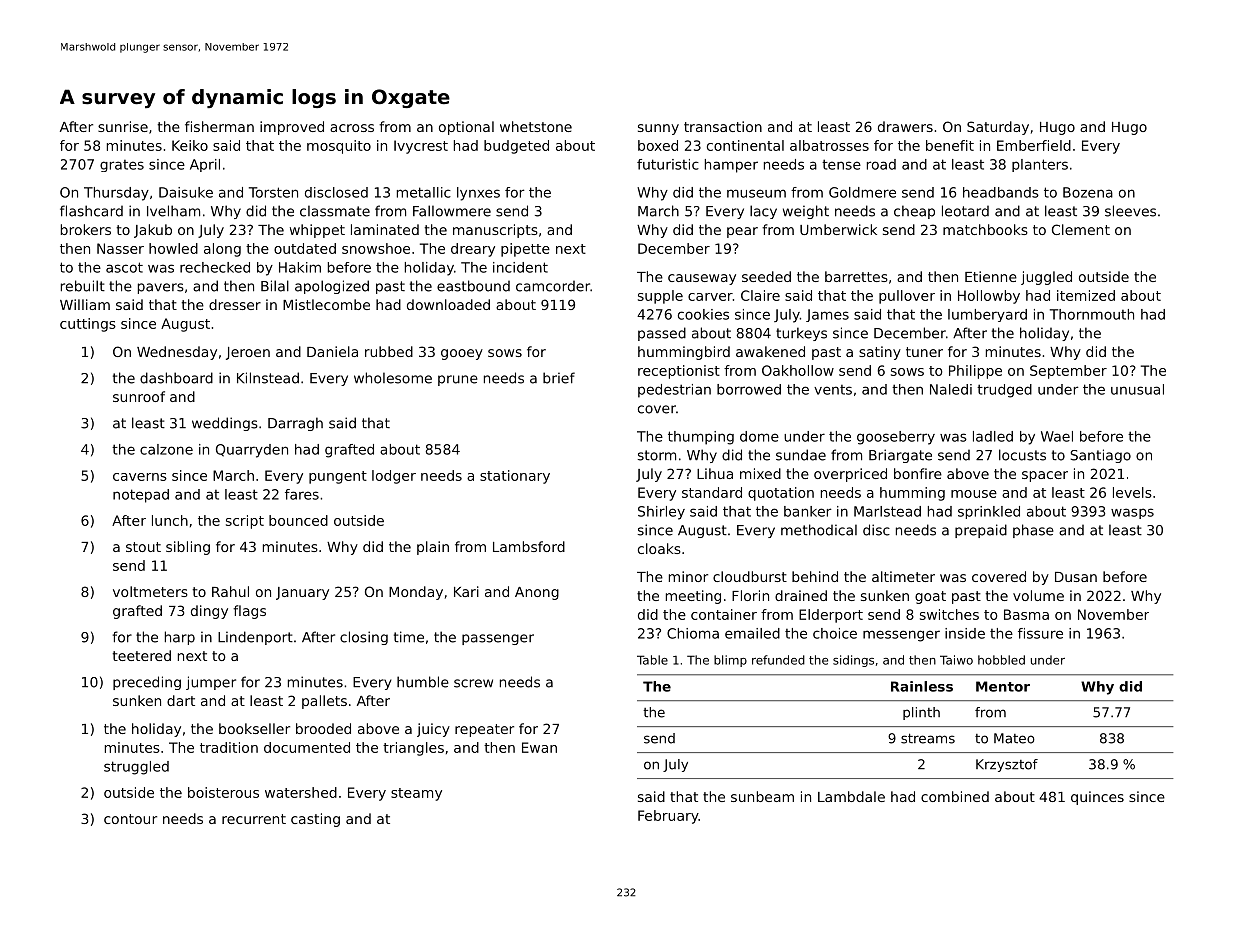  What do you see at coordinates (1004, 391) in the screenshot?
I see `trudged` at bounding box center [1004, 391].
